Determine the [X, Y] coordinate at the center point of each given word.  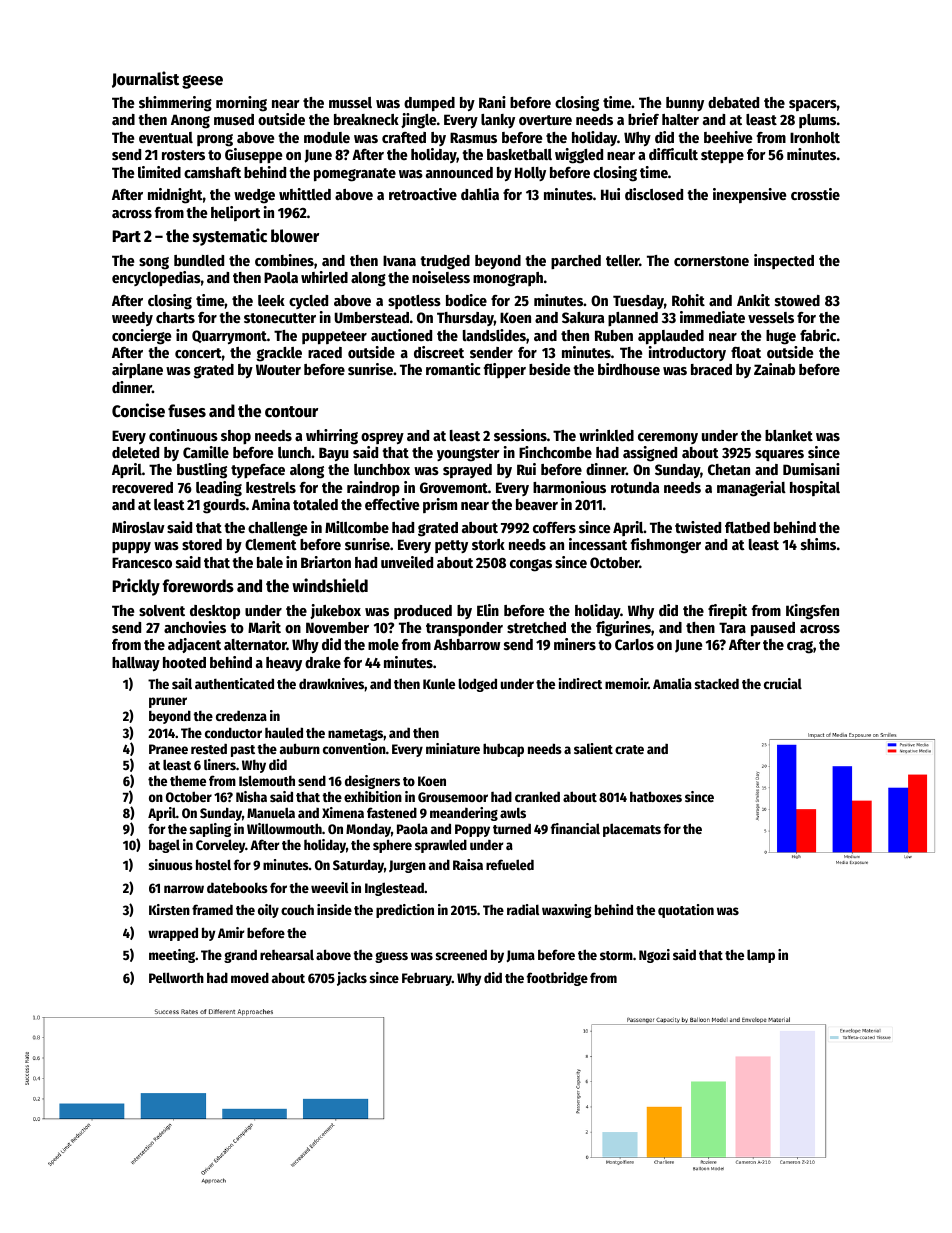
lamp [761, 956]
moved [250, 977]
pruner [168, 702]
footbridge [557, 979]
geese [202, 82]
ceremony [668, 438]
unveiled [407, 562]
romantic [453, 369]
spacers [813, 105]
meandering [464, 814]
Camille [206, 452]
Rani [492, 102]
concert [198, 353]
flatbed [747, 527]
